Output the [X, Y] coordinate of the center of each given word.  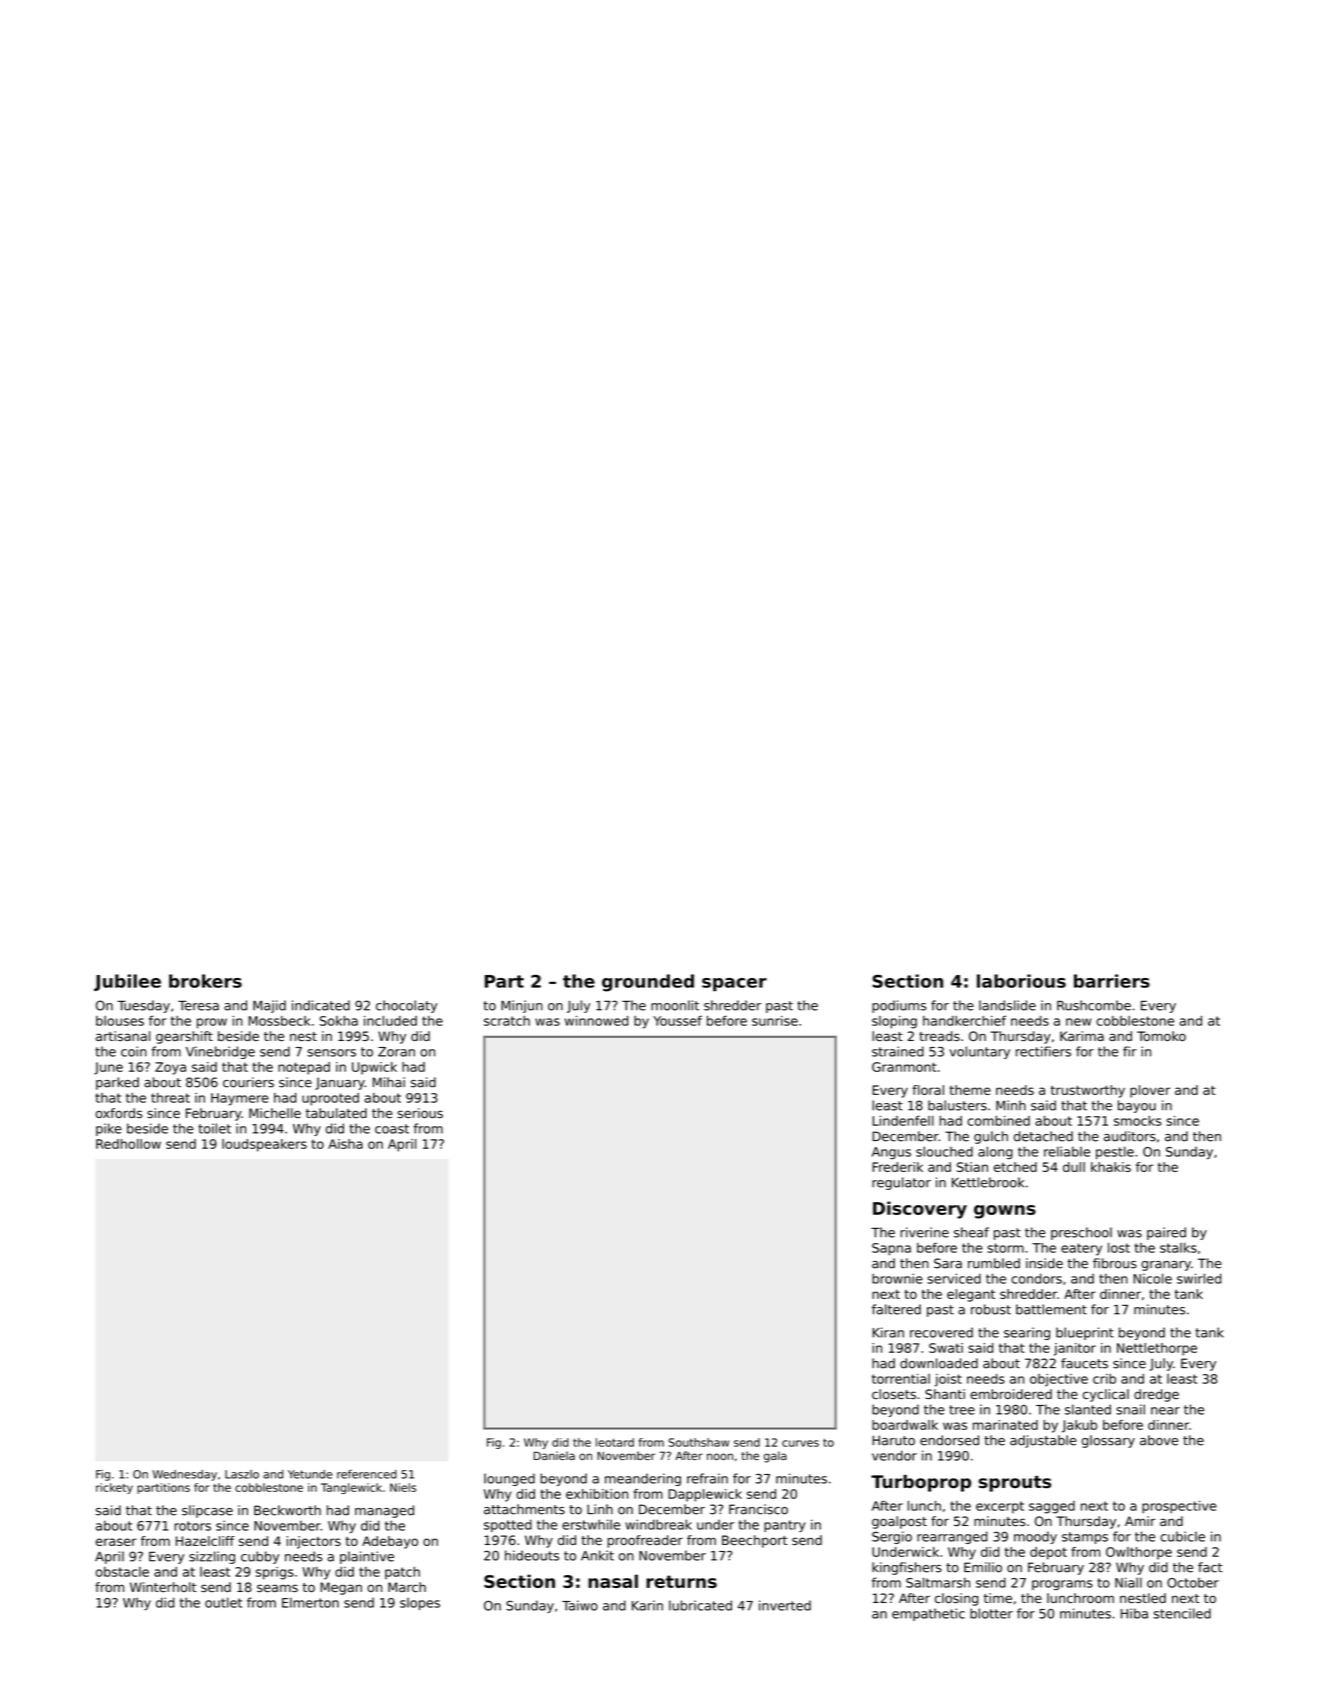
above [1159, 1440]
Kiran [888, 1332]
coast [392, 1129]
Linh [600, 1509]
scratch [507, 1021]
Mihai [389, 1082]
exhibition [597, 1494]
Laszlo [242, 1474]
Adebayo [390, 1542]
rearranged [952, 1537]
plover [1150, 1091]
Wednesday [184, 1475]
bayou [1137, 1106]
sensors [331, 1053]
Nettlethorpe [1157, 1349]
